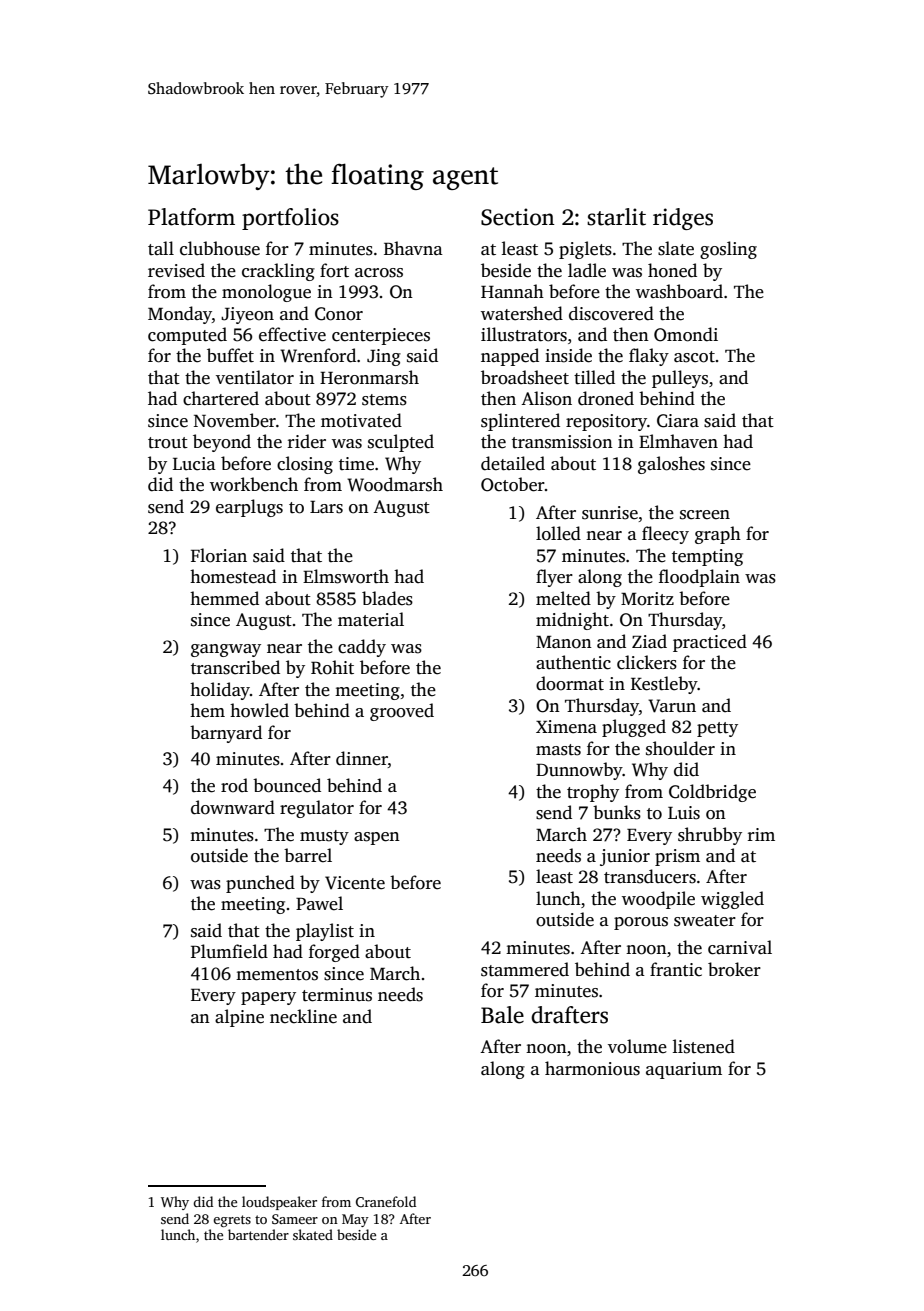 This document has width=924, height=1311. Describe the element at coordinates (637, 1046) in the document. I see `volume` at that location.
